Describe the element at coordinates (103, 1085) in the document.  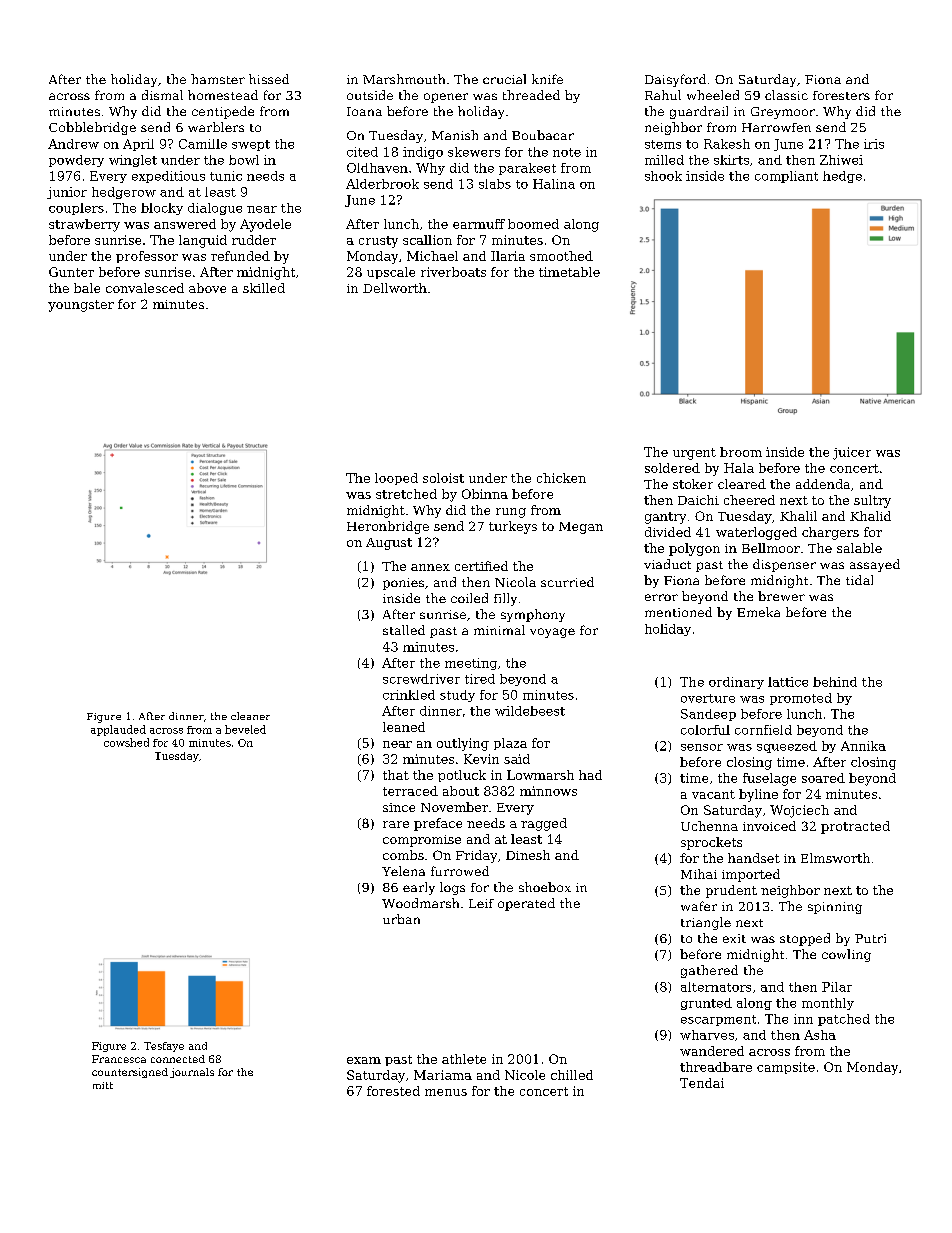
I see `mitt` at that location.
